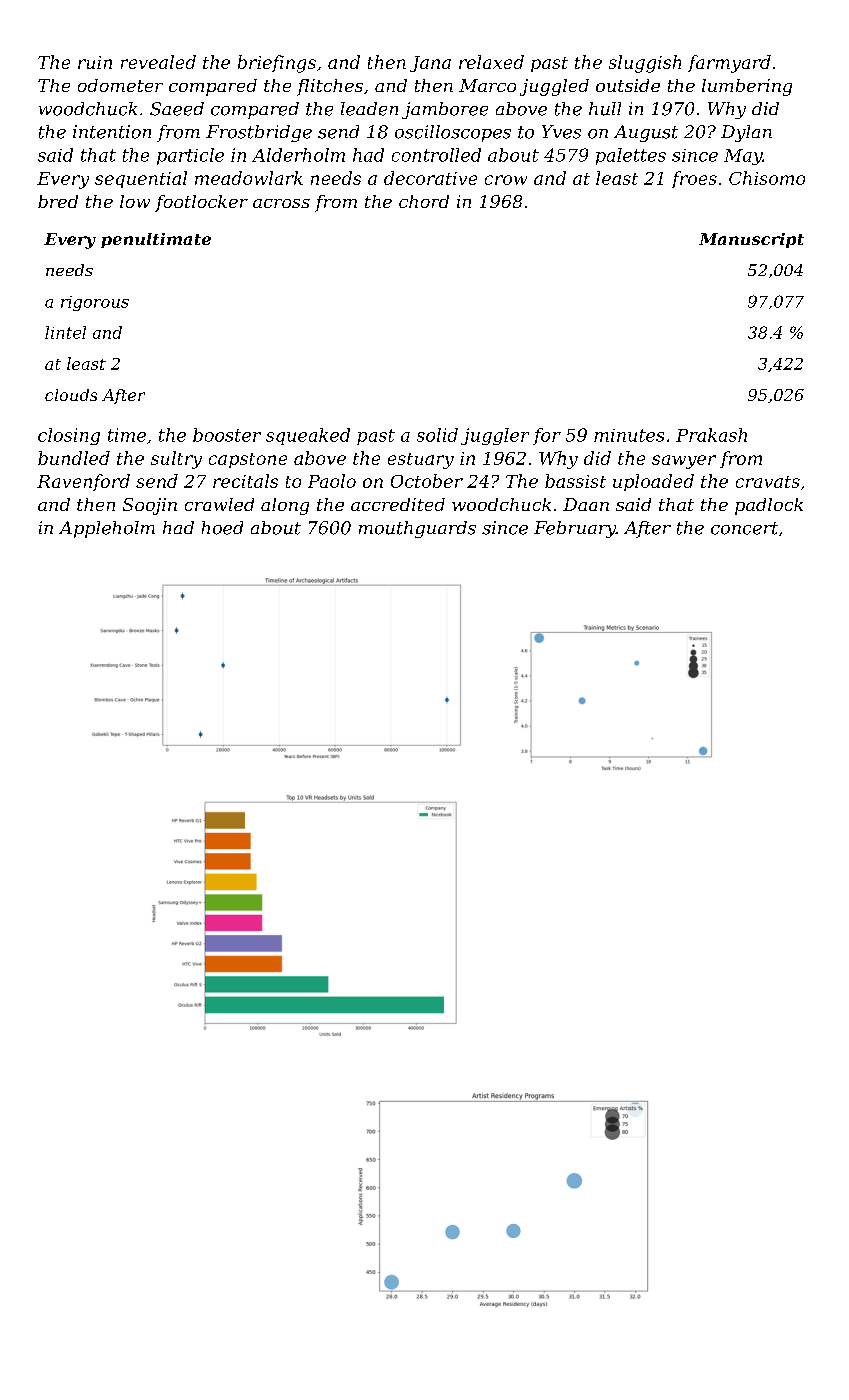  Describe the element at coordinates (417, 529) in the document. I see `mouthguards` at that location.
